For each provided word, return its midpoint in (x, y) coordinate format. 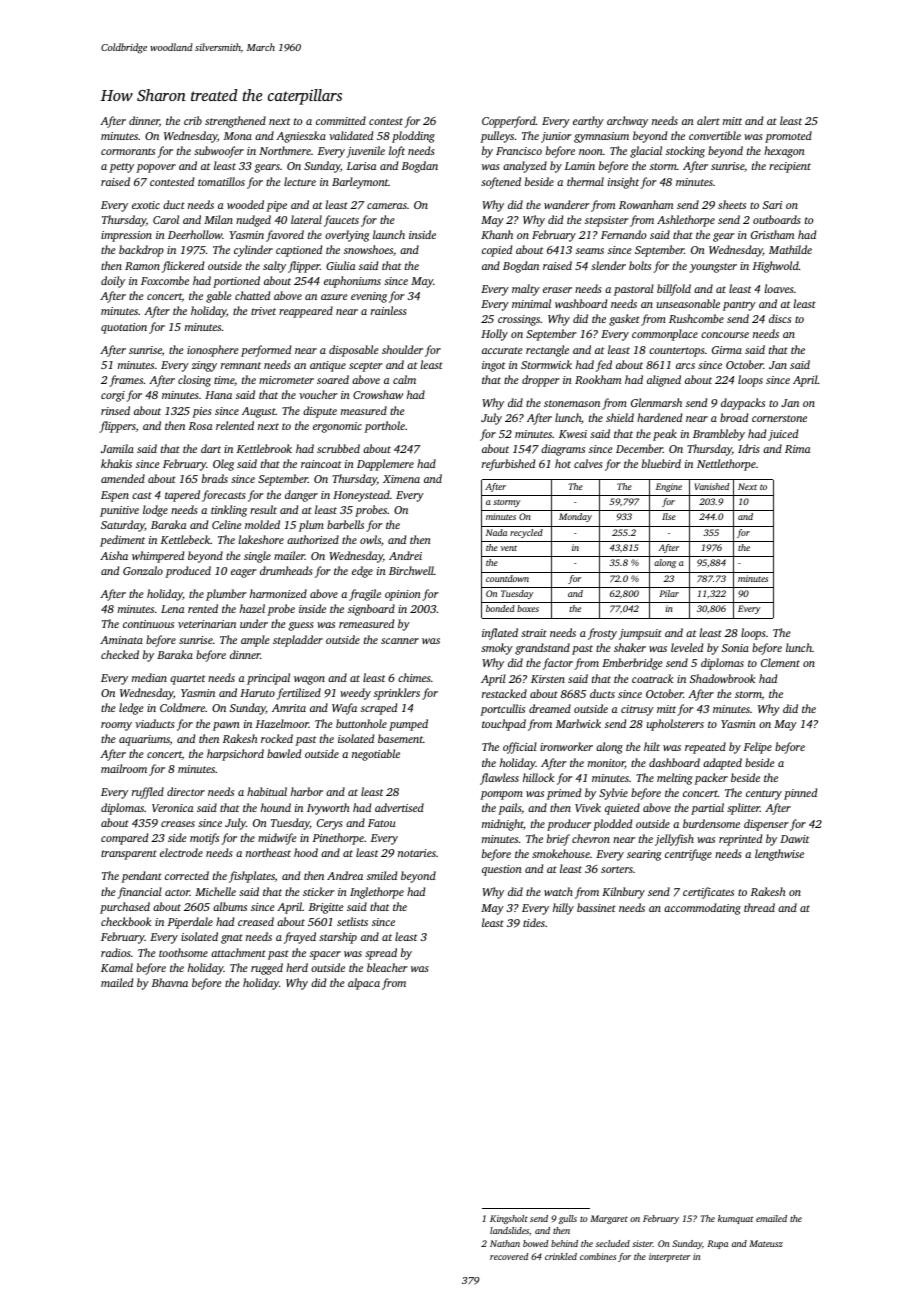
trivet (263, 311)
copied (497, 251)
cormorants (128, 151)
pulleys (497, 137)
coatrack (652, 678)
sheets (732, 204)
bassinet (596, 907)
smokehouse (561, 853)
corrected (187, 875)
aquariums (144, 740)
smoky (497, 649)
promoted (788, 137)
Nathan (505, 1243)
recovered (509, 1256)
